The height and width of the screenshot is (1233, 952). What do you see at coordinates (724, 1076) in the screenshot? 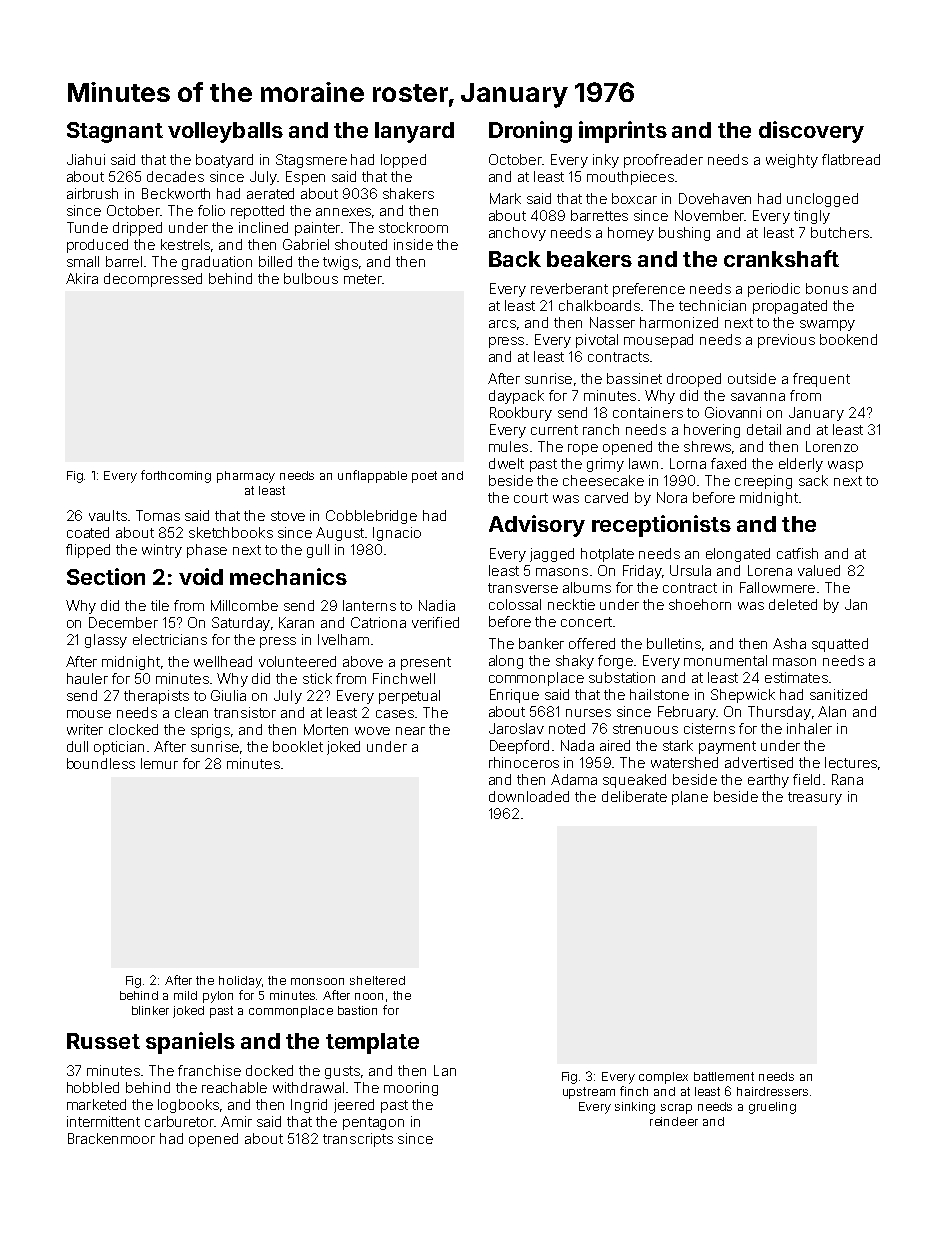
I see `battlement` at bounding box center [724, 1076].
